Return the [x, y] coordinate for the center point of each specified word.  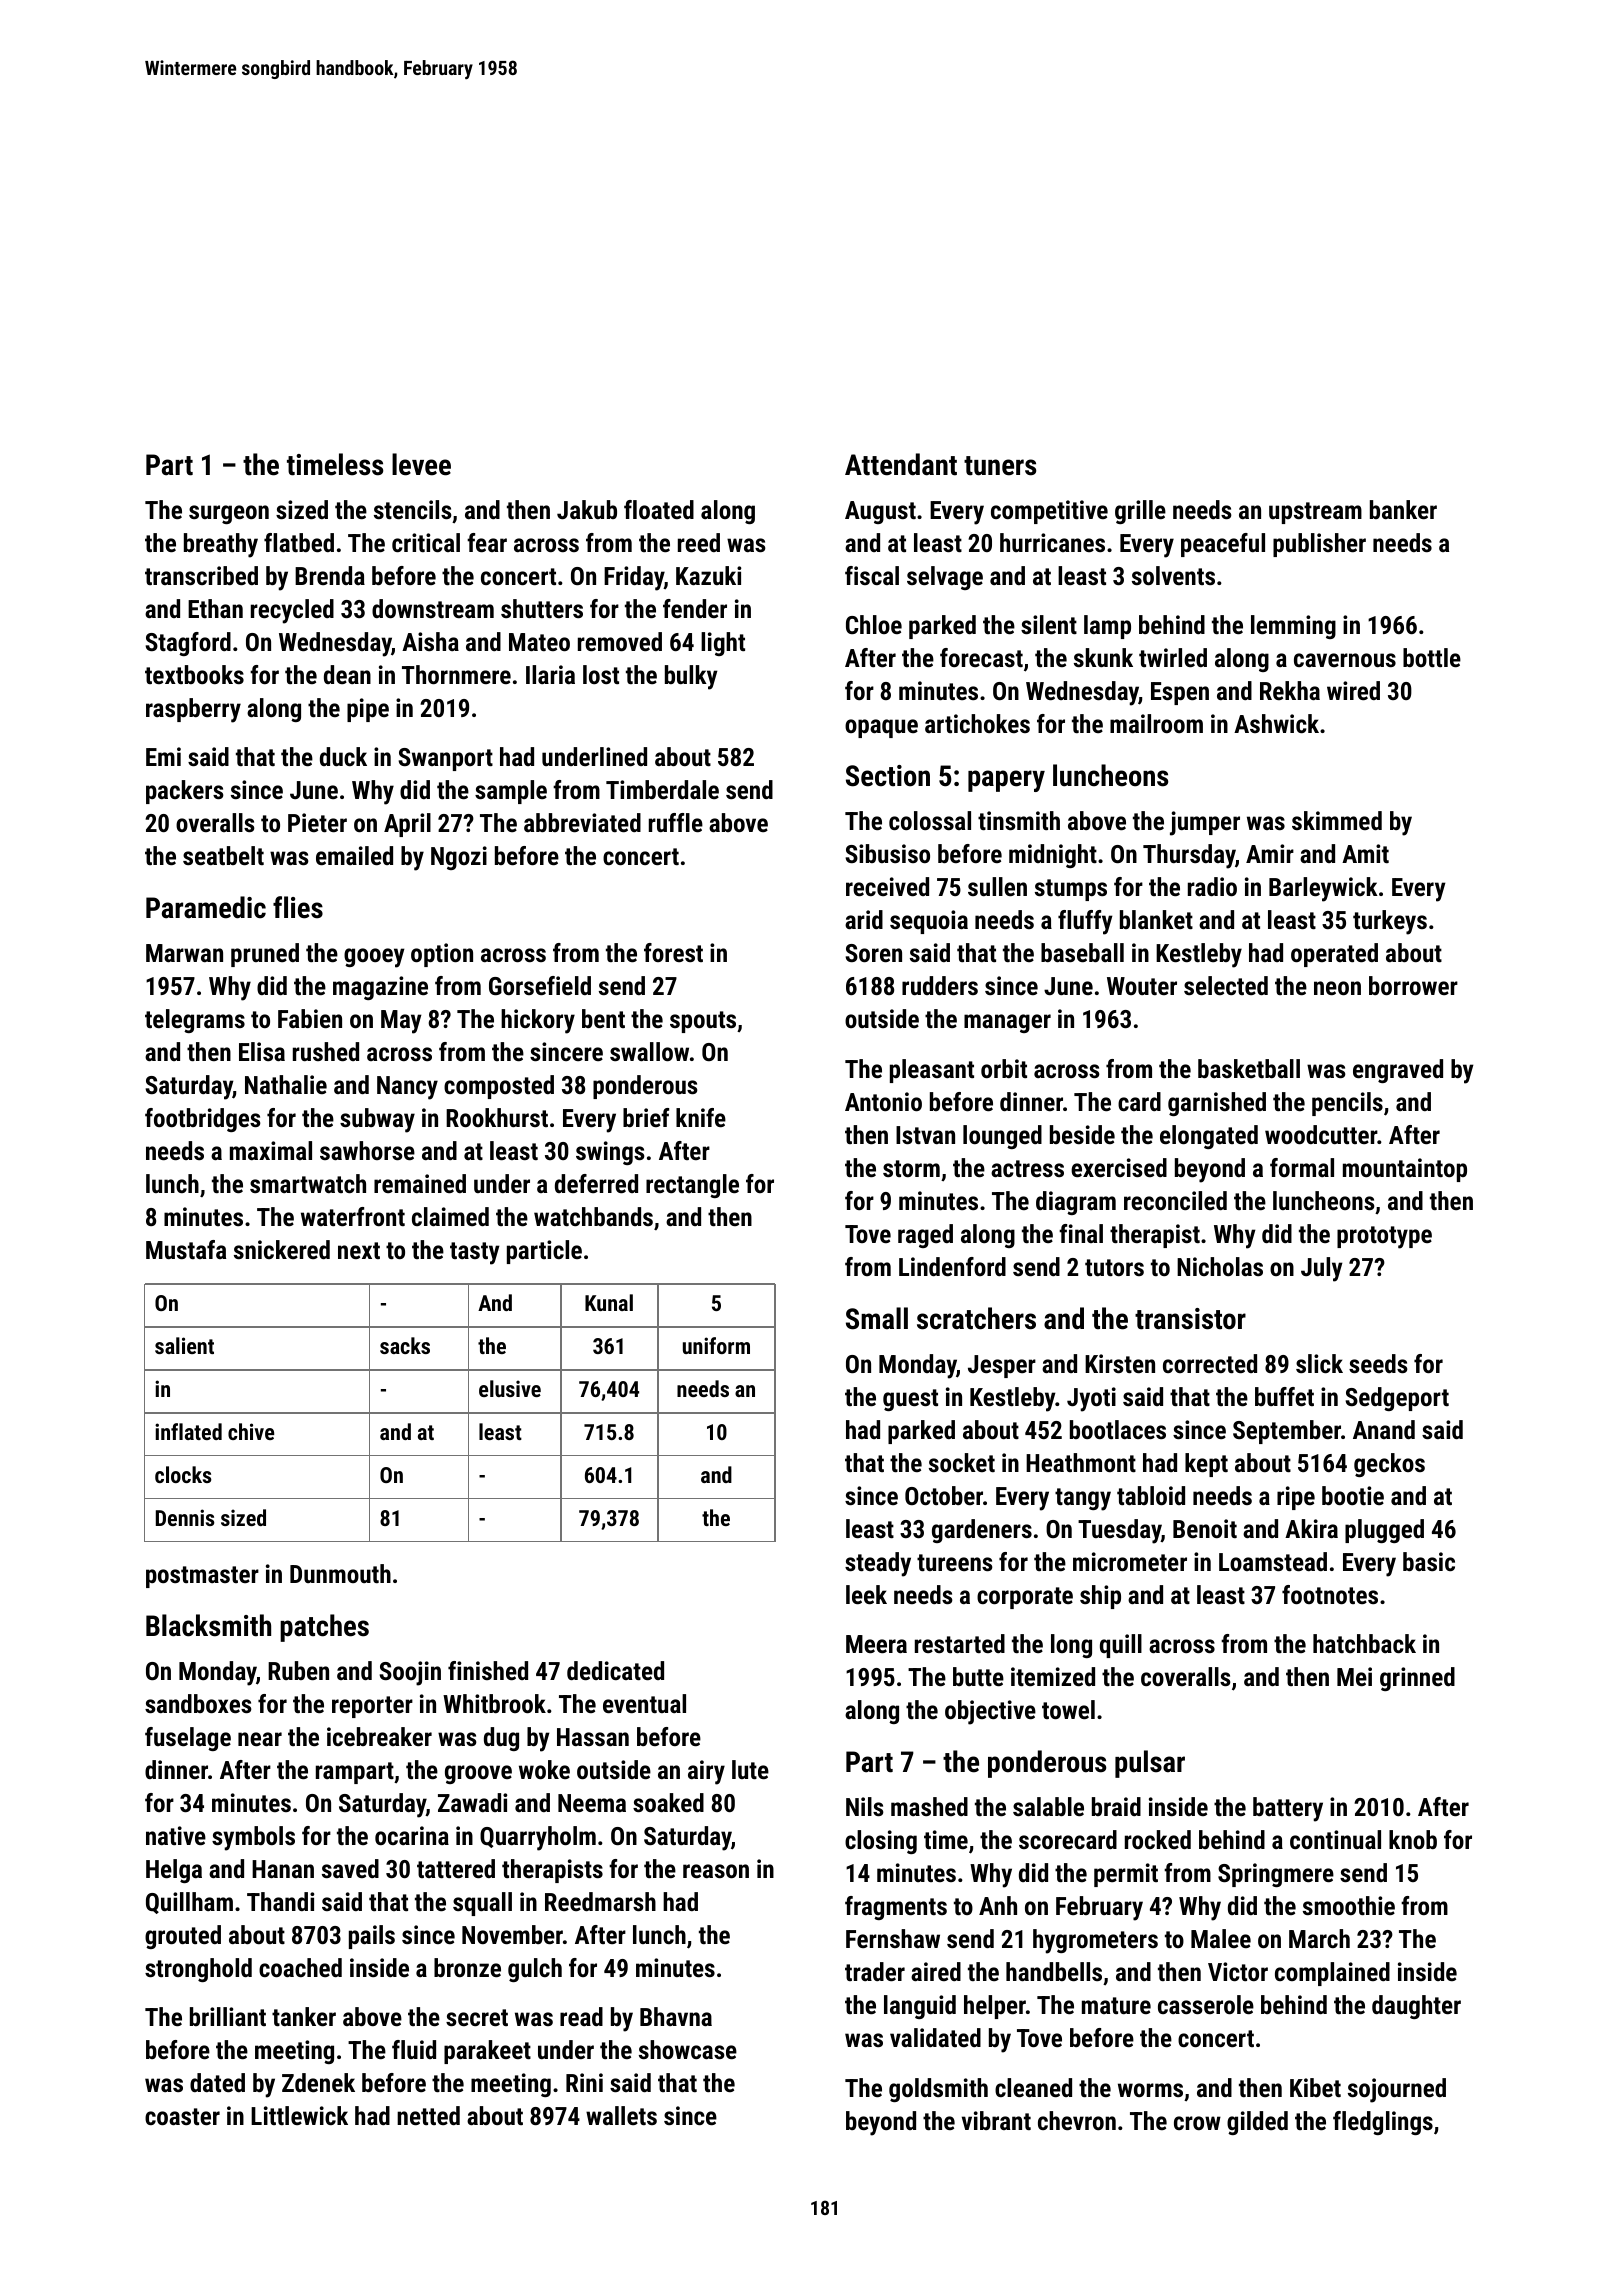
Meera [876, 1644]
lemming [1293, 627]
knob [1413, 1839]
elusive [510, 1388]
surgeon [229, 514]
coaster [182, 2116]
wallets [621, 2115]
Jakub [587, 509]
